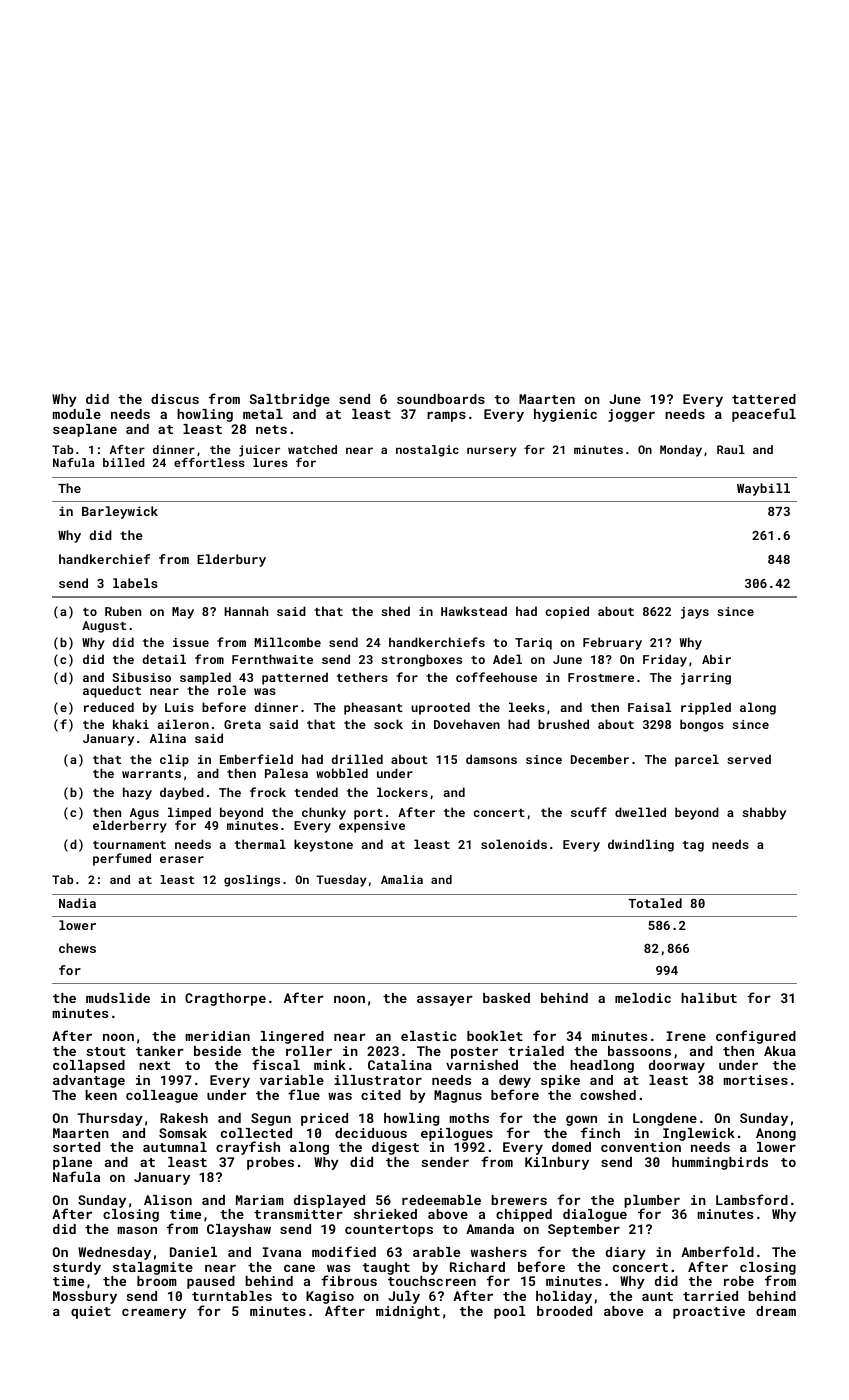  I want to click on creamery, so click(154, 1313).
